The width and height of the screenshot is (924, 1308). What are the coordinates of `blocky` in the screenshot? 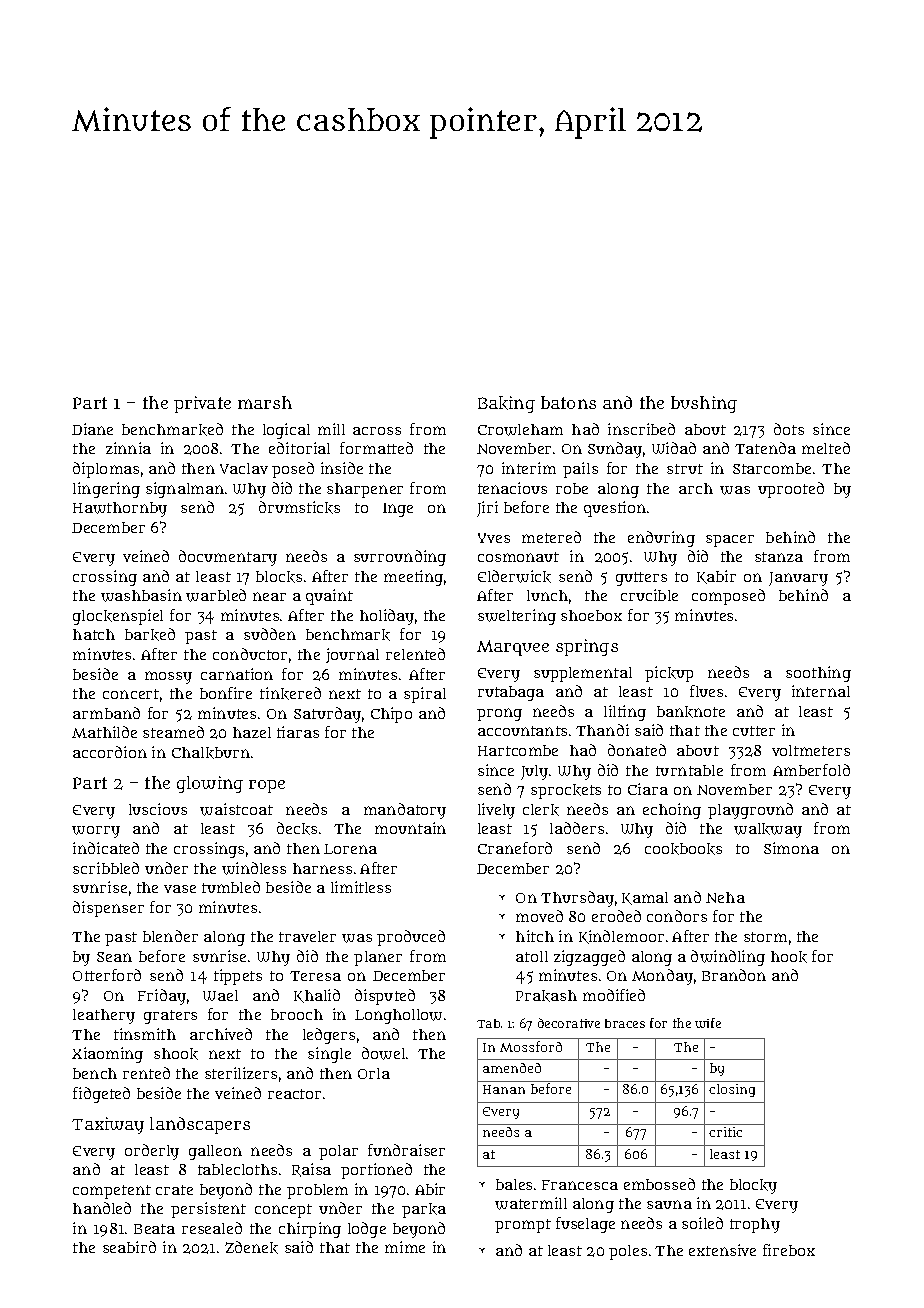 It's located at (753, 1186).
